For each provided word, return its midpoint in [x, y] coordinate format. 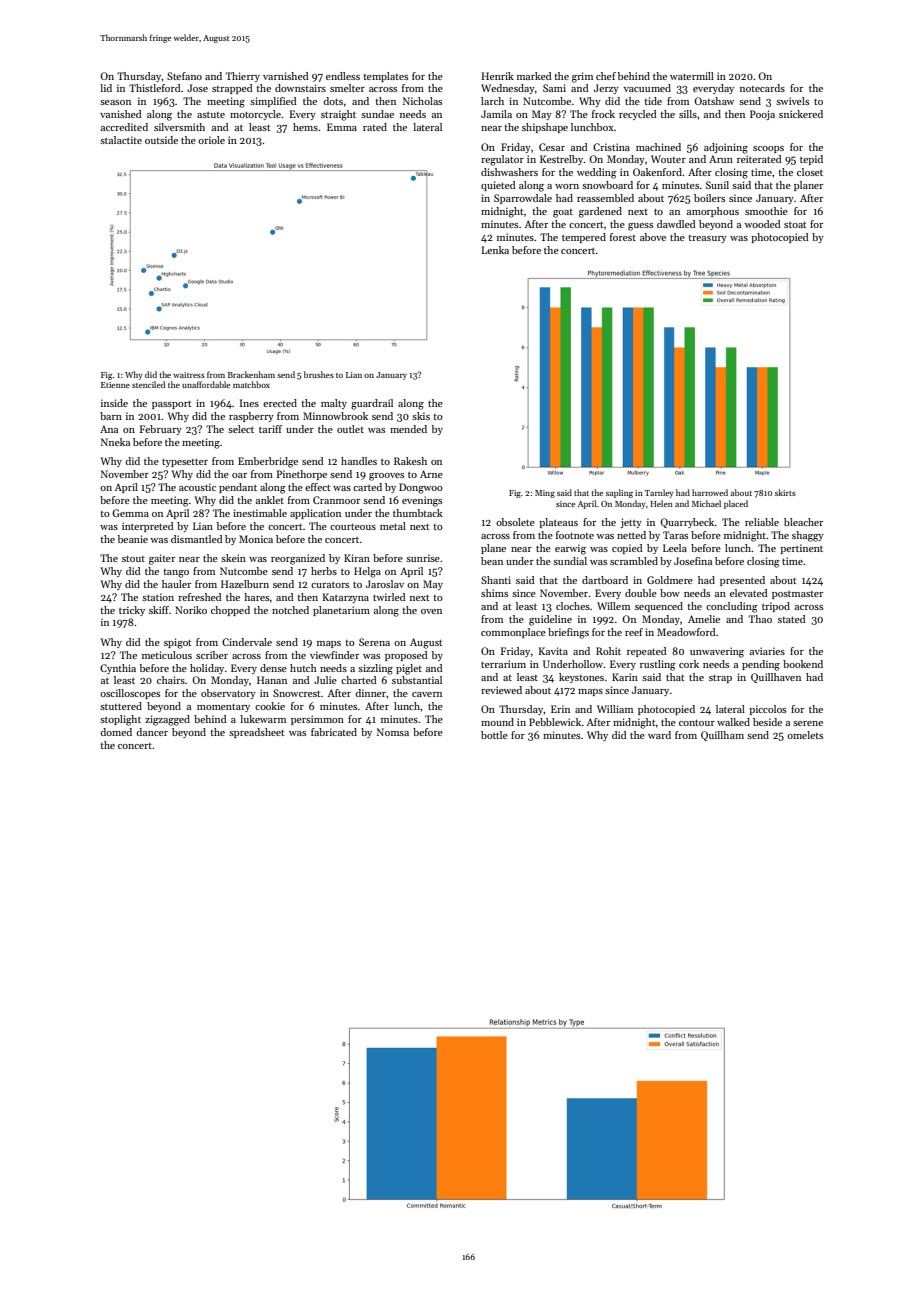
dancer [152, 732]
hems [305, 127]
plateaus [558, 523]
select [241, 429]
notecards [762, 88]
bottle [494, 735]
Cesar [552, 147]
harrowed [710, 492]
